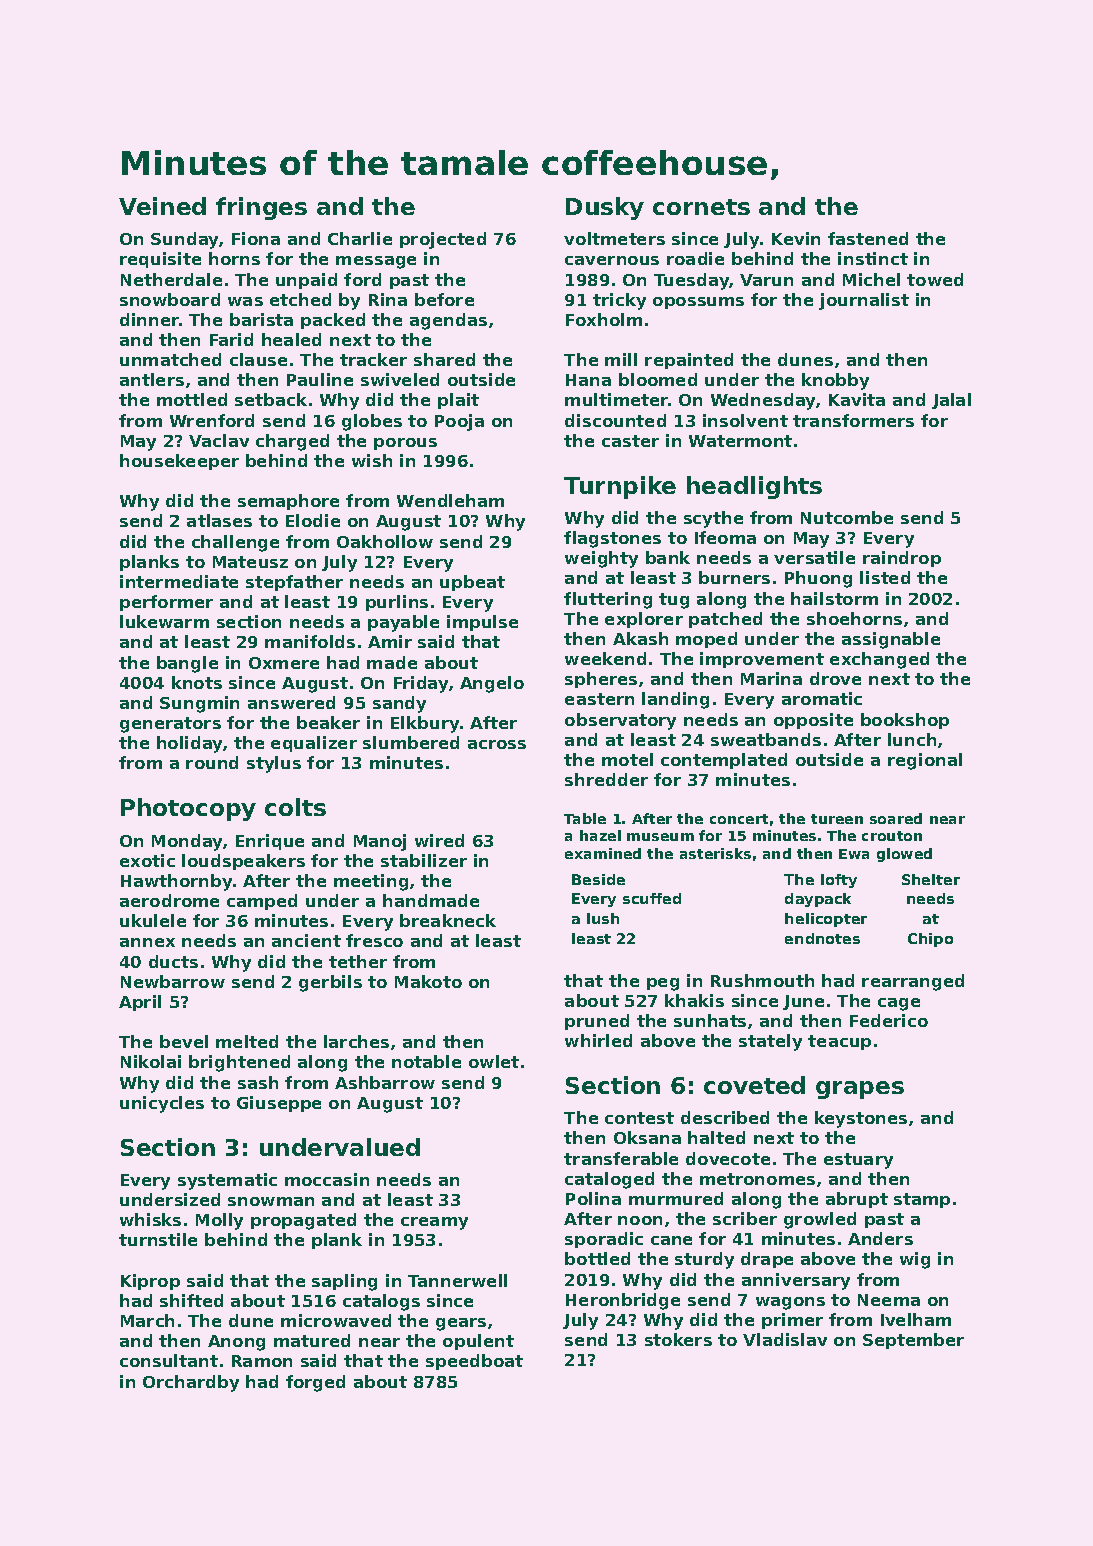  Describe the element at coordinates (725, 537) in the image. I see `Ifeoma` at that location.
